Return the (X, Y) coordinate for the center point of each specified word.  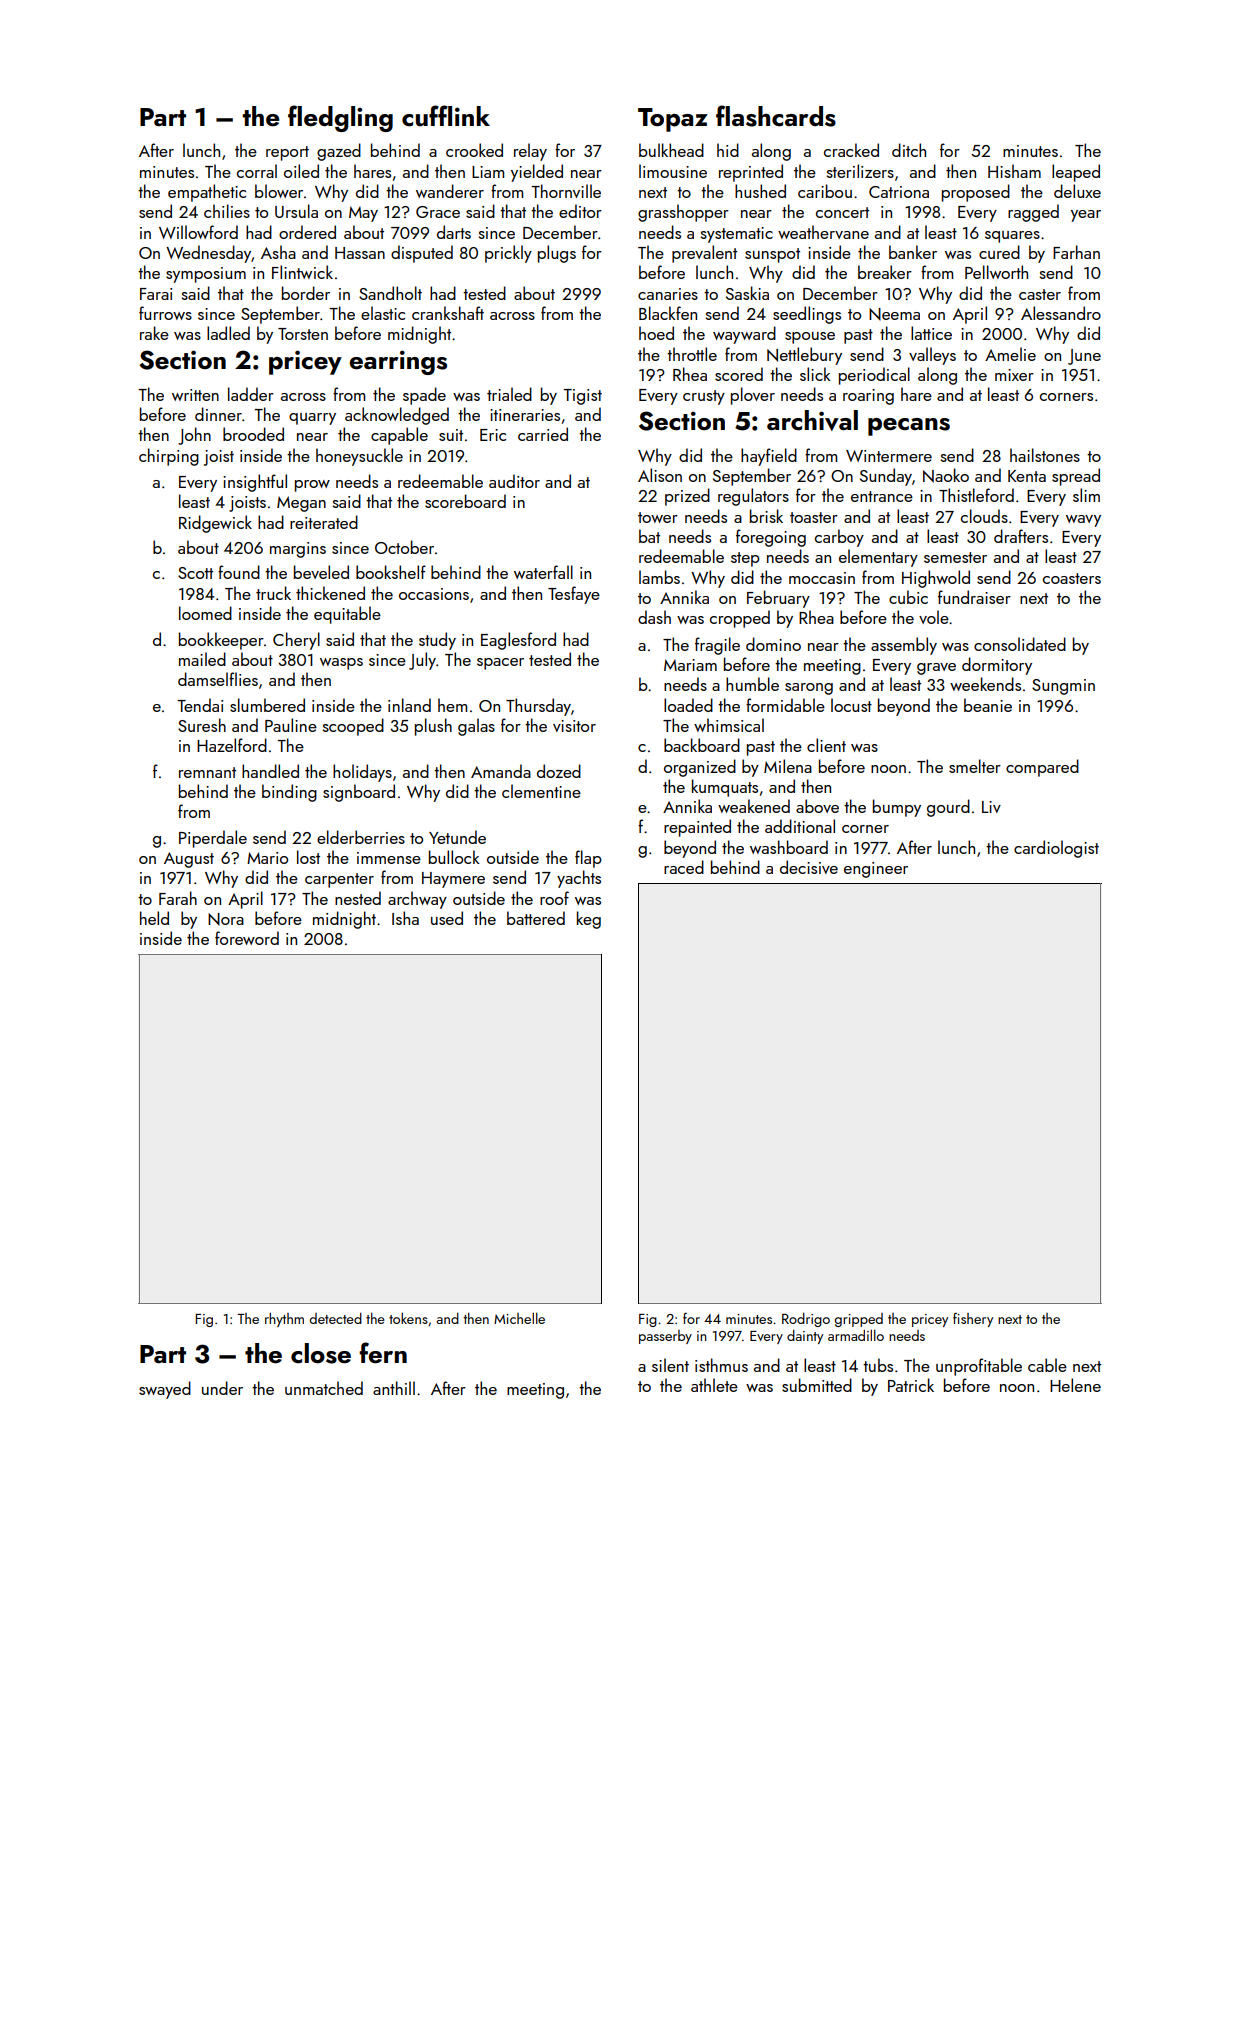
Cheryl (296, 641)
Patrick (911, 1385)
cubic (908, 597)
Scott (195, 573)
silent (670, 1365)
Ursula (296, 211)
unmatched (324, 1388)
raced (684, 867)
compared (1042, 768)
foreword (247, 938)
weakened (754, 806)
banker (913, 252)
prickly (508, 254)
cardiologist (1056, 849)
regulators (753, 497)
